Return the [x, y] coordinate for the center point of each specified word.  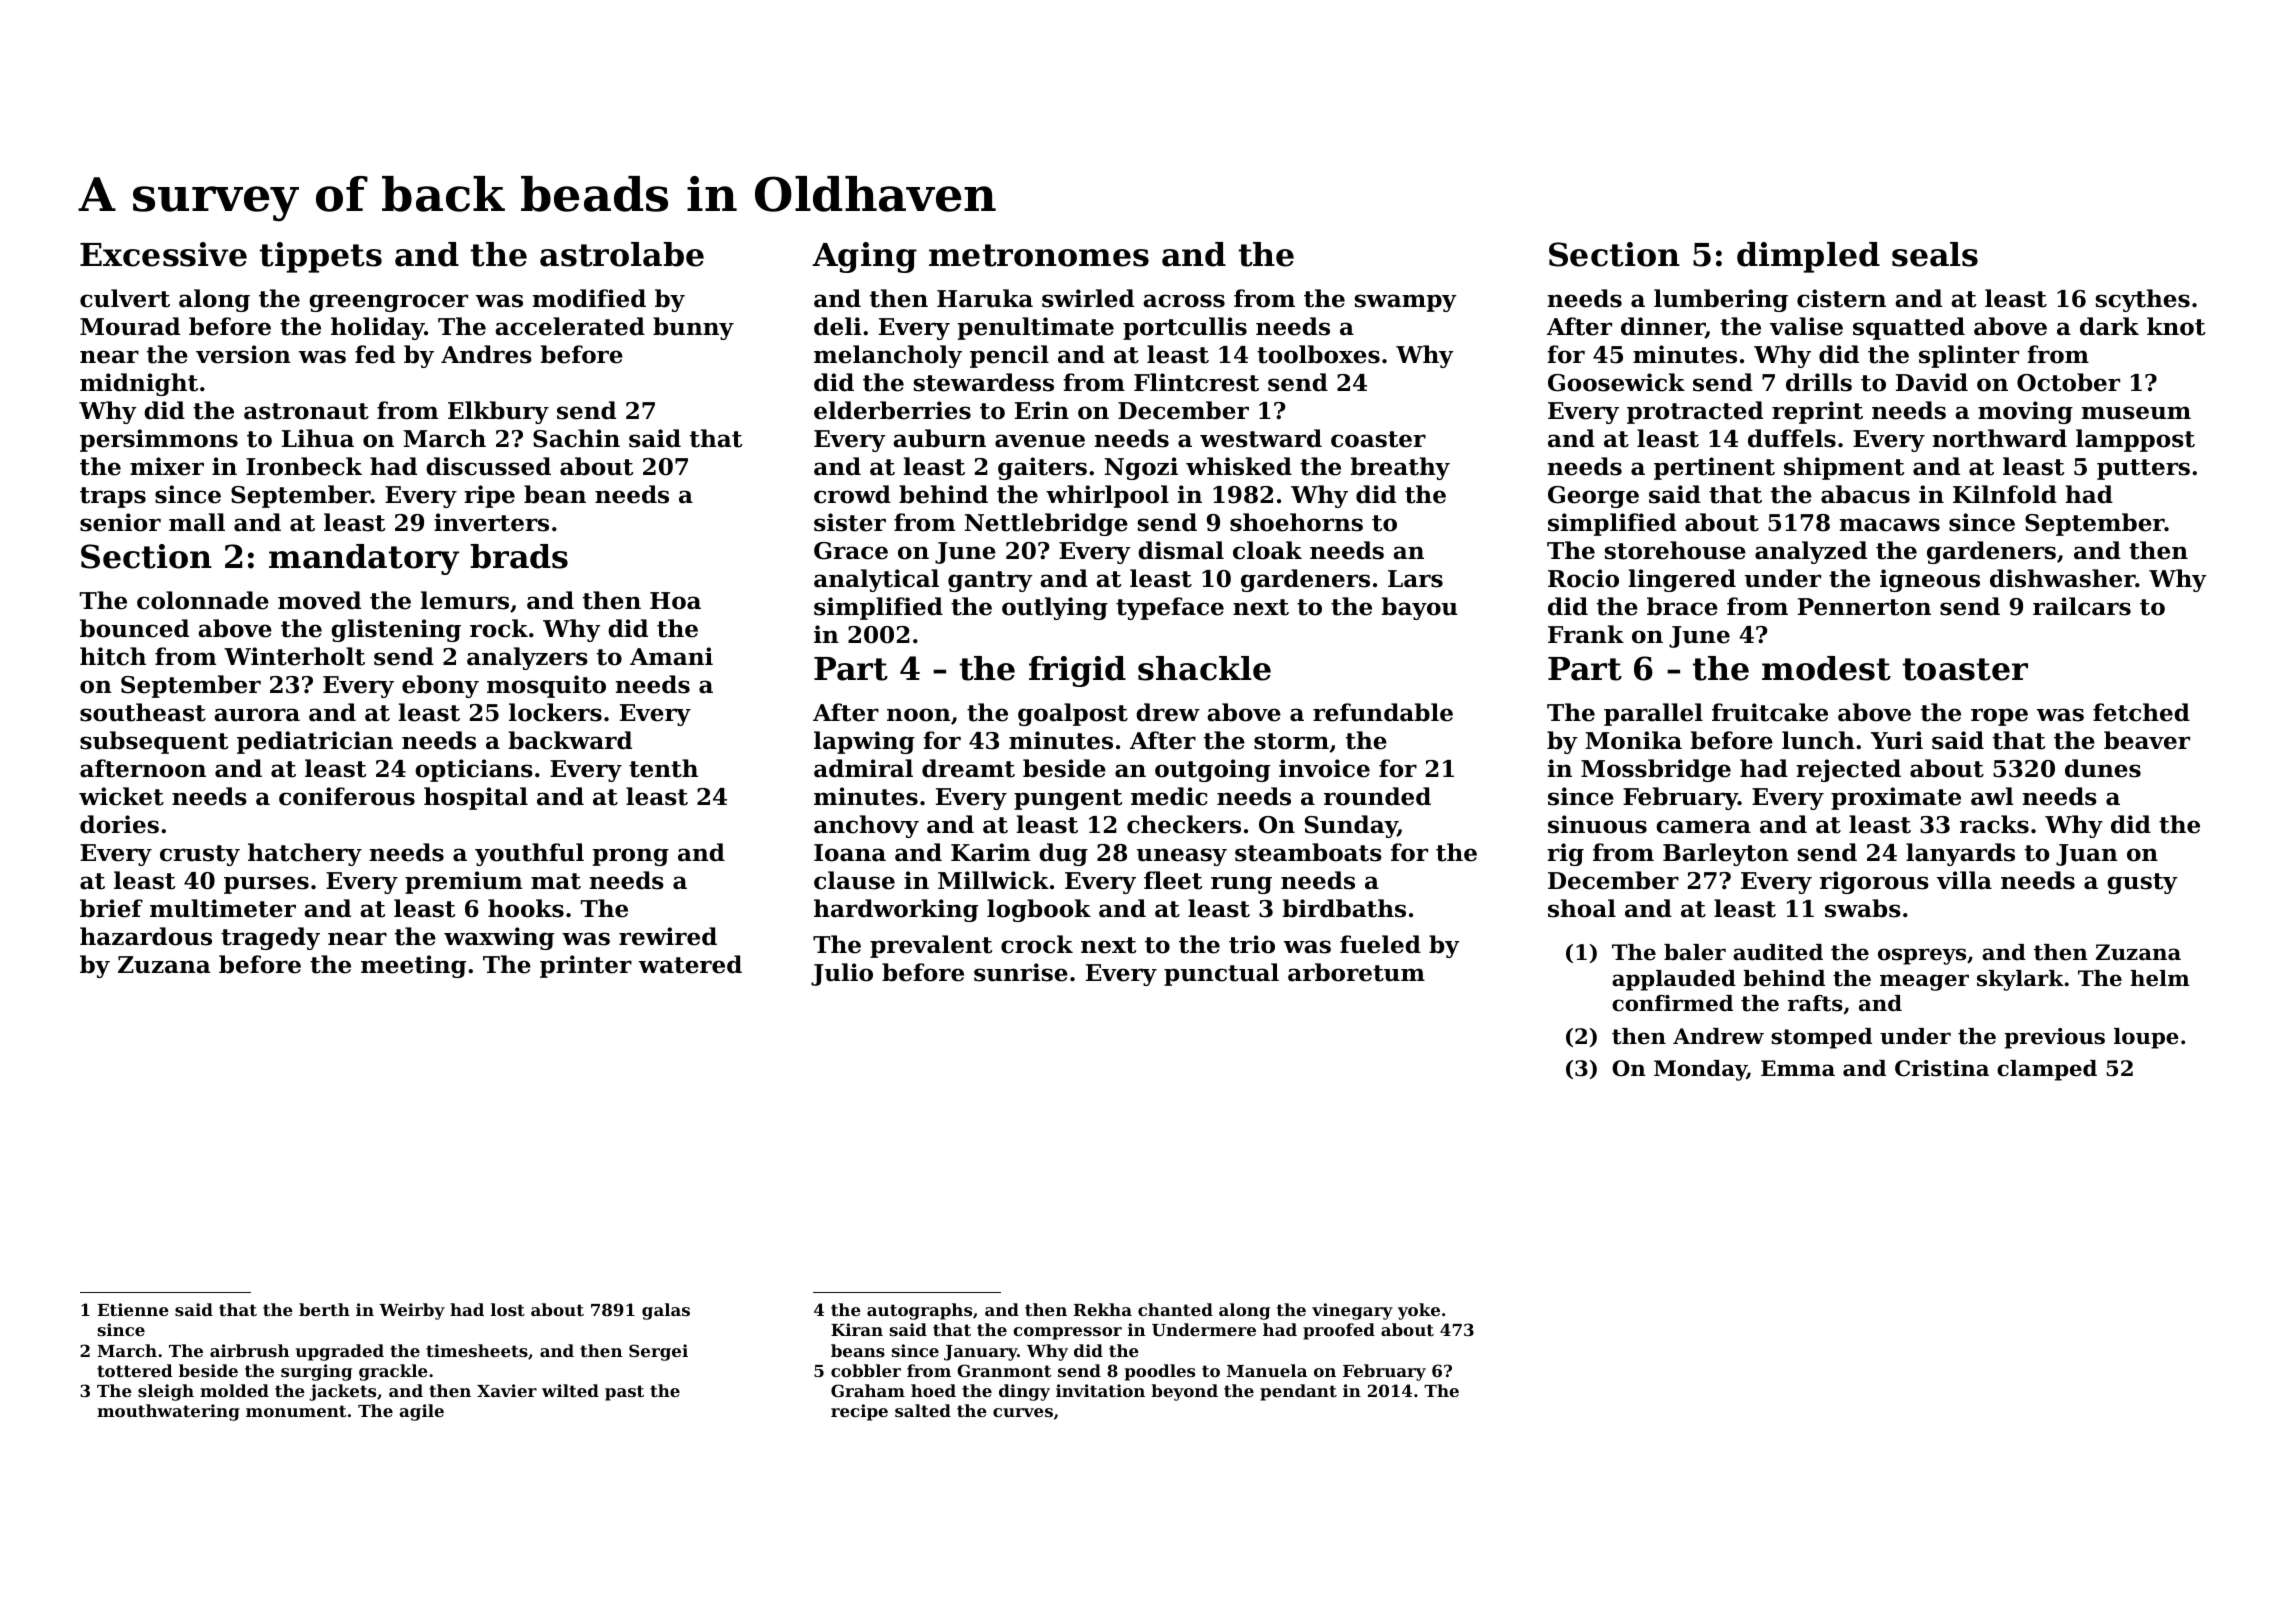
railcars [2082, 606]
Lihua [318, 438]
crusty [200, 855]
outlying [1055, 608]
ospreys [1922, 956]
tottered [134, 1370]
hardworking [896, 910]
